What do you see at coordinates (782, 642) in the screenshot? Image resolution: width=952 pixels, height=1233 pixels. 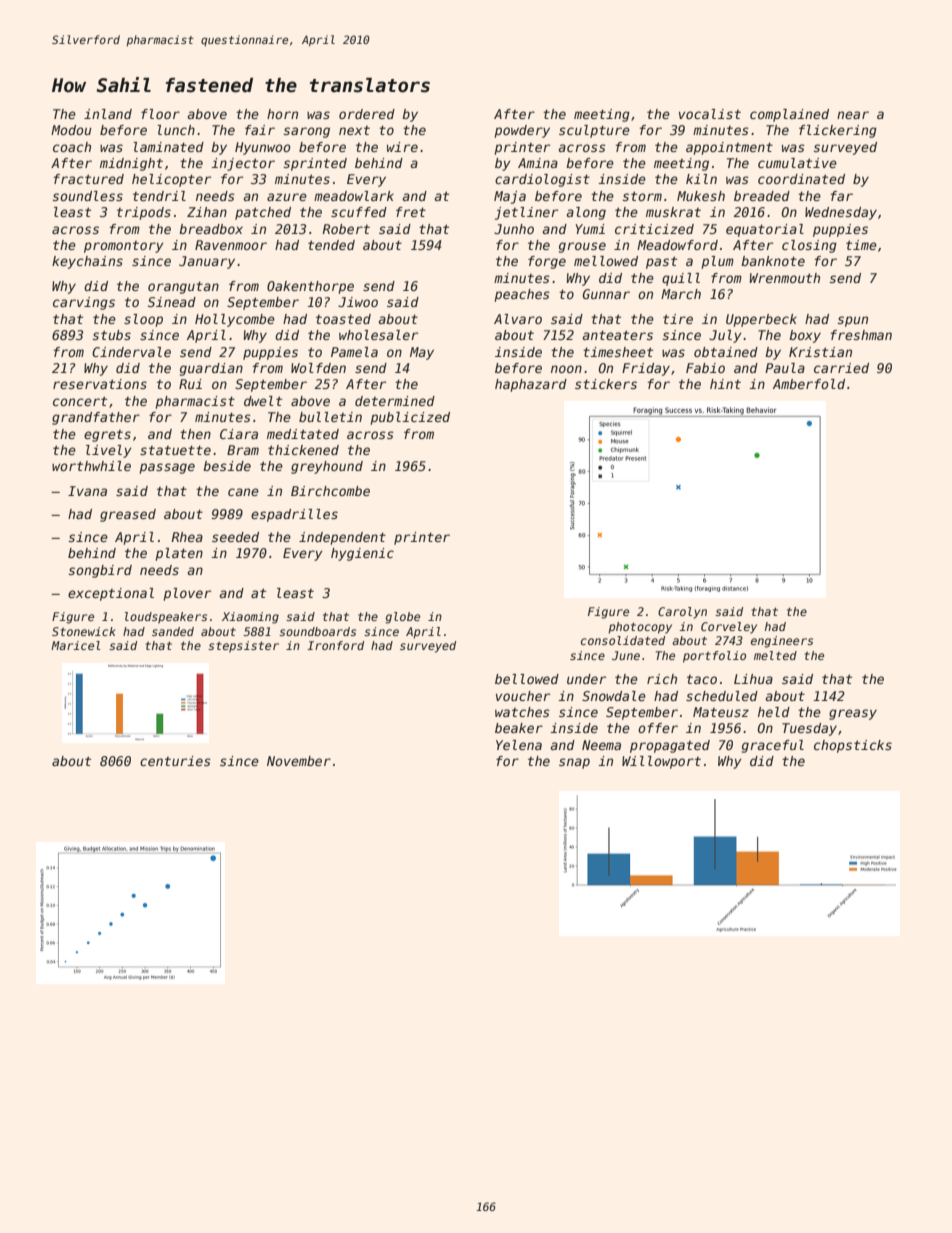 I see `engineers` at bounding box center [782, 642].
